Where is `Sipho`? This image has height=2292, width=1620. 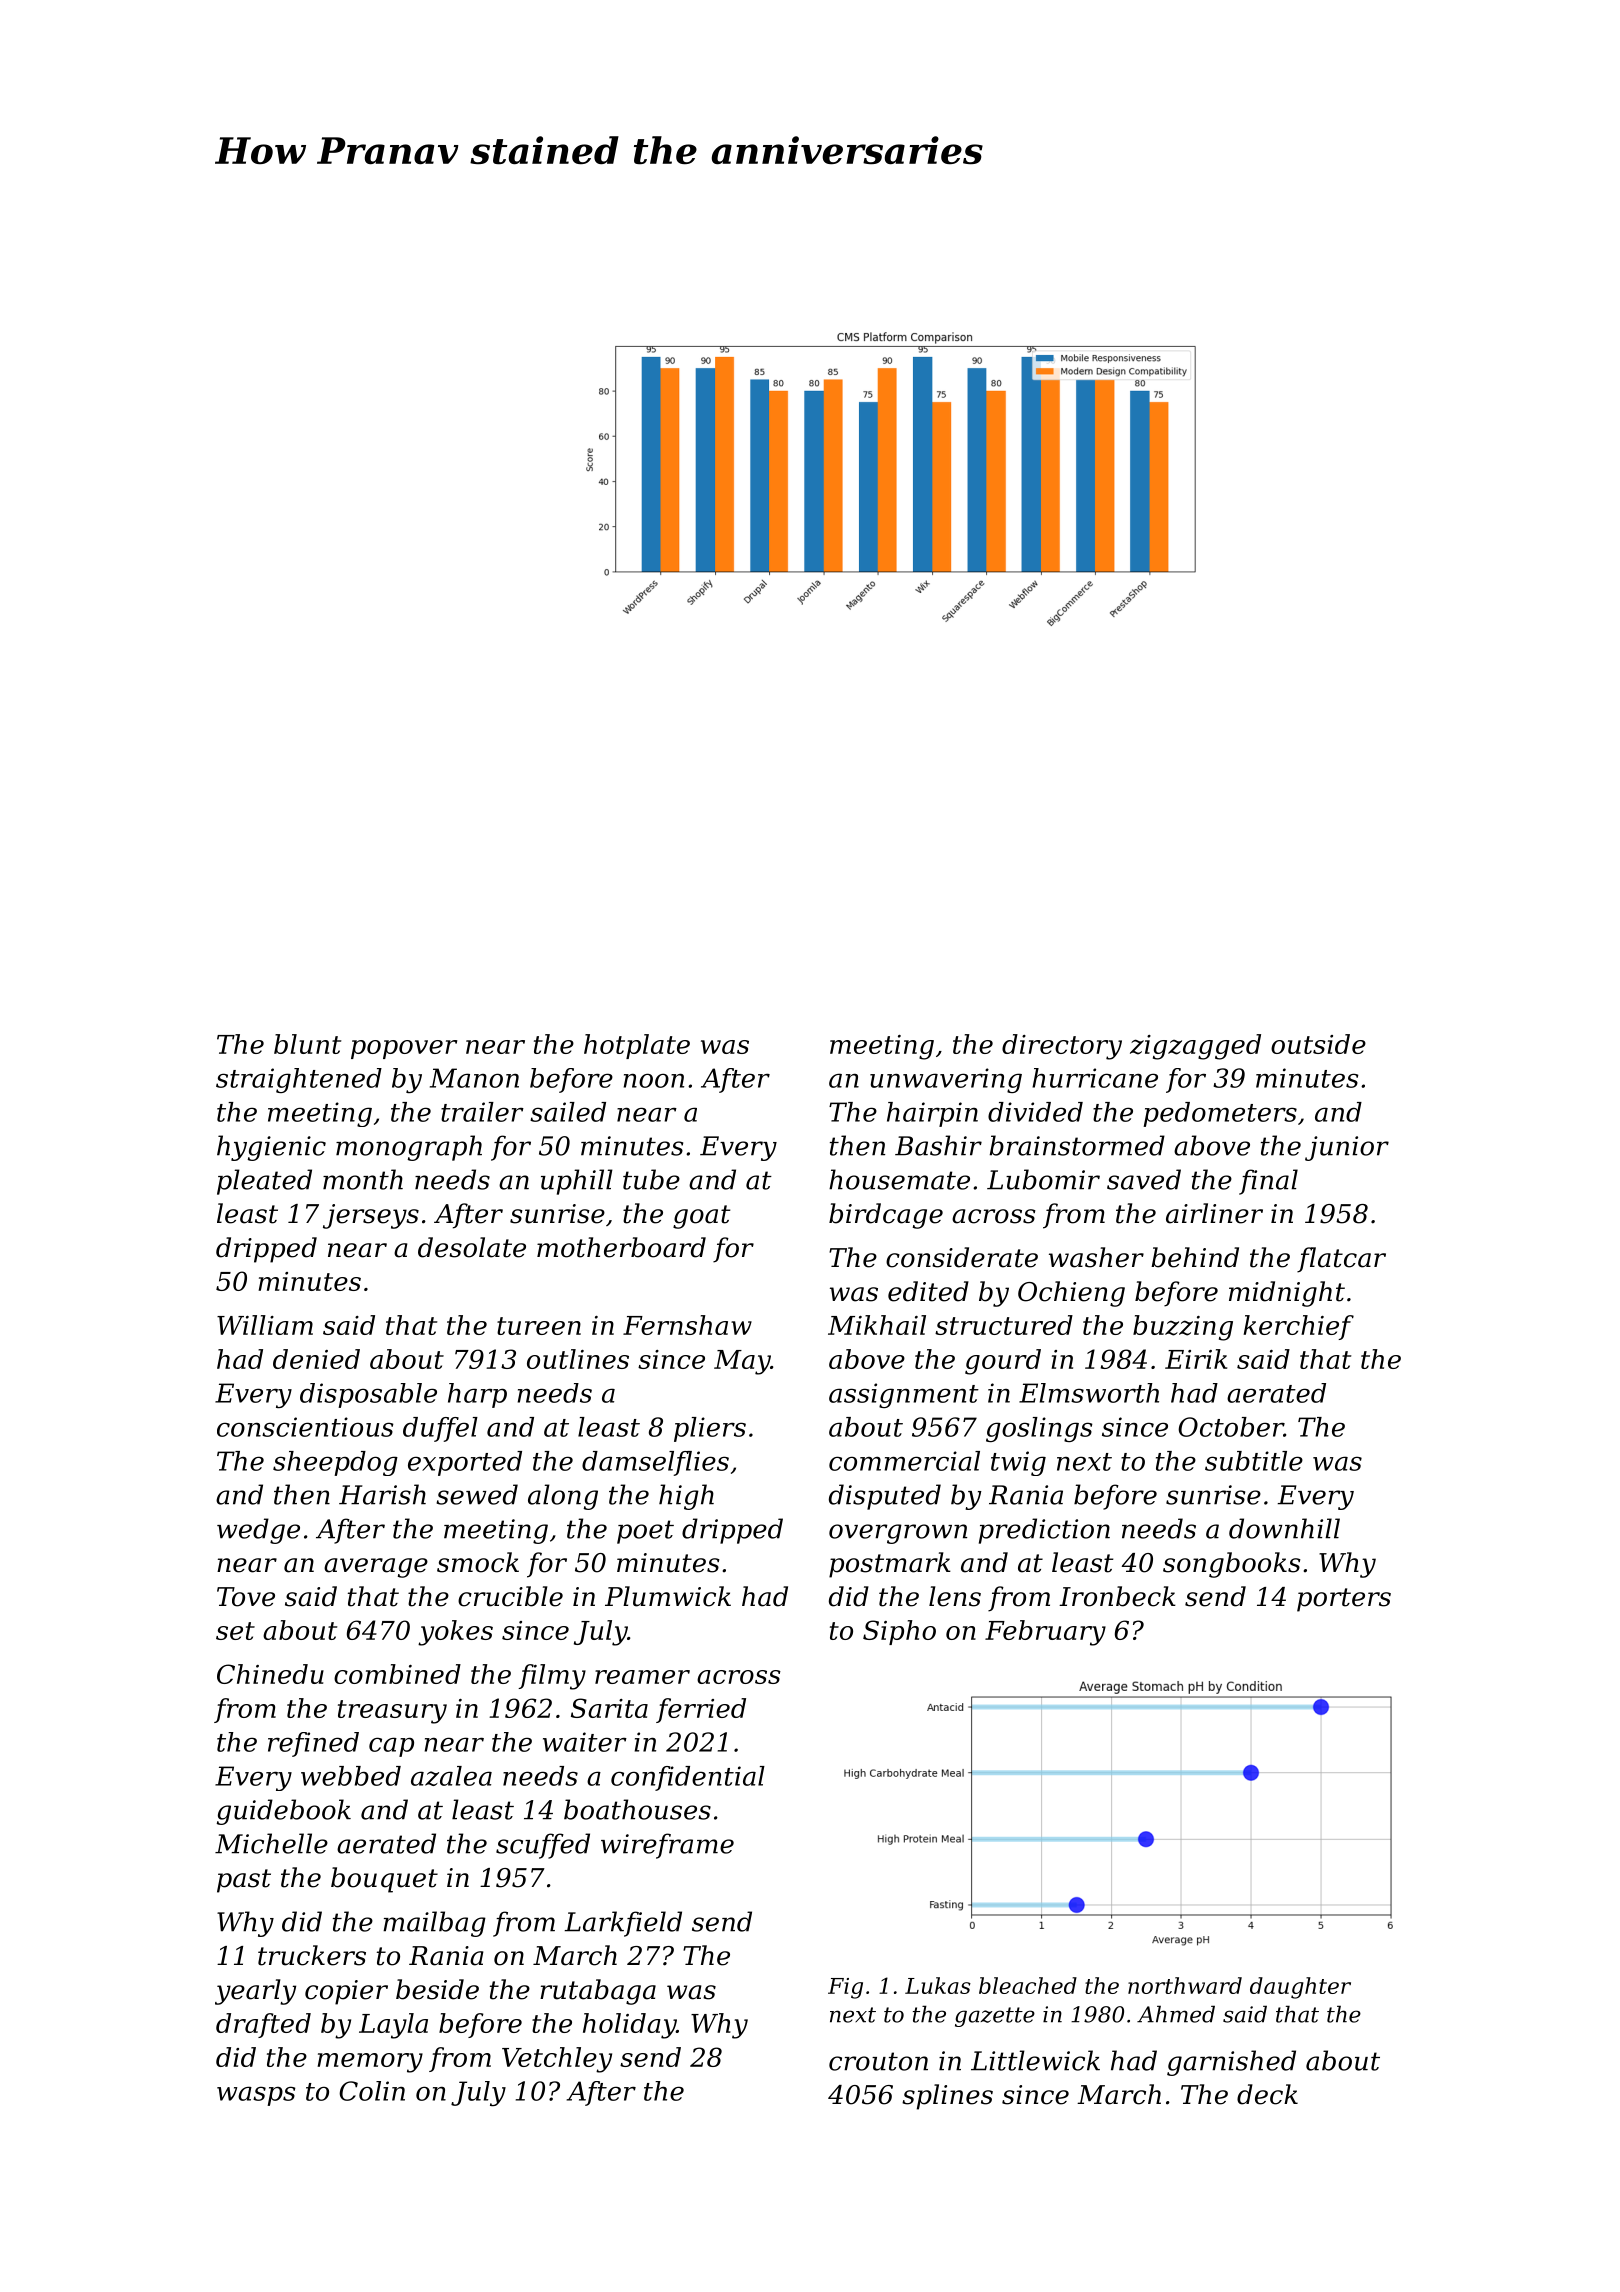
Sipho is located at coordinates (899, 1632).
